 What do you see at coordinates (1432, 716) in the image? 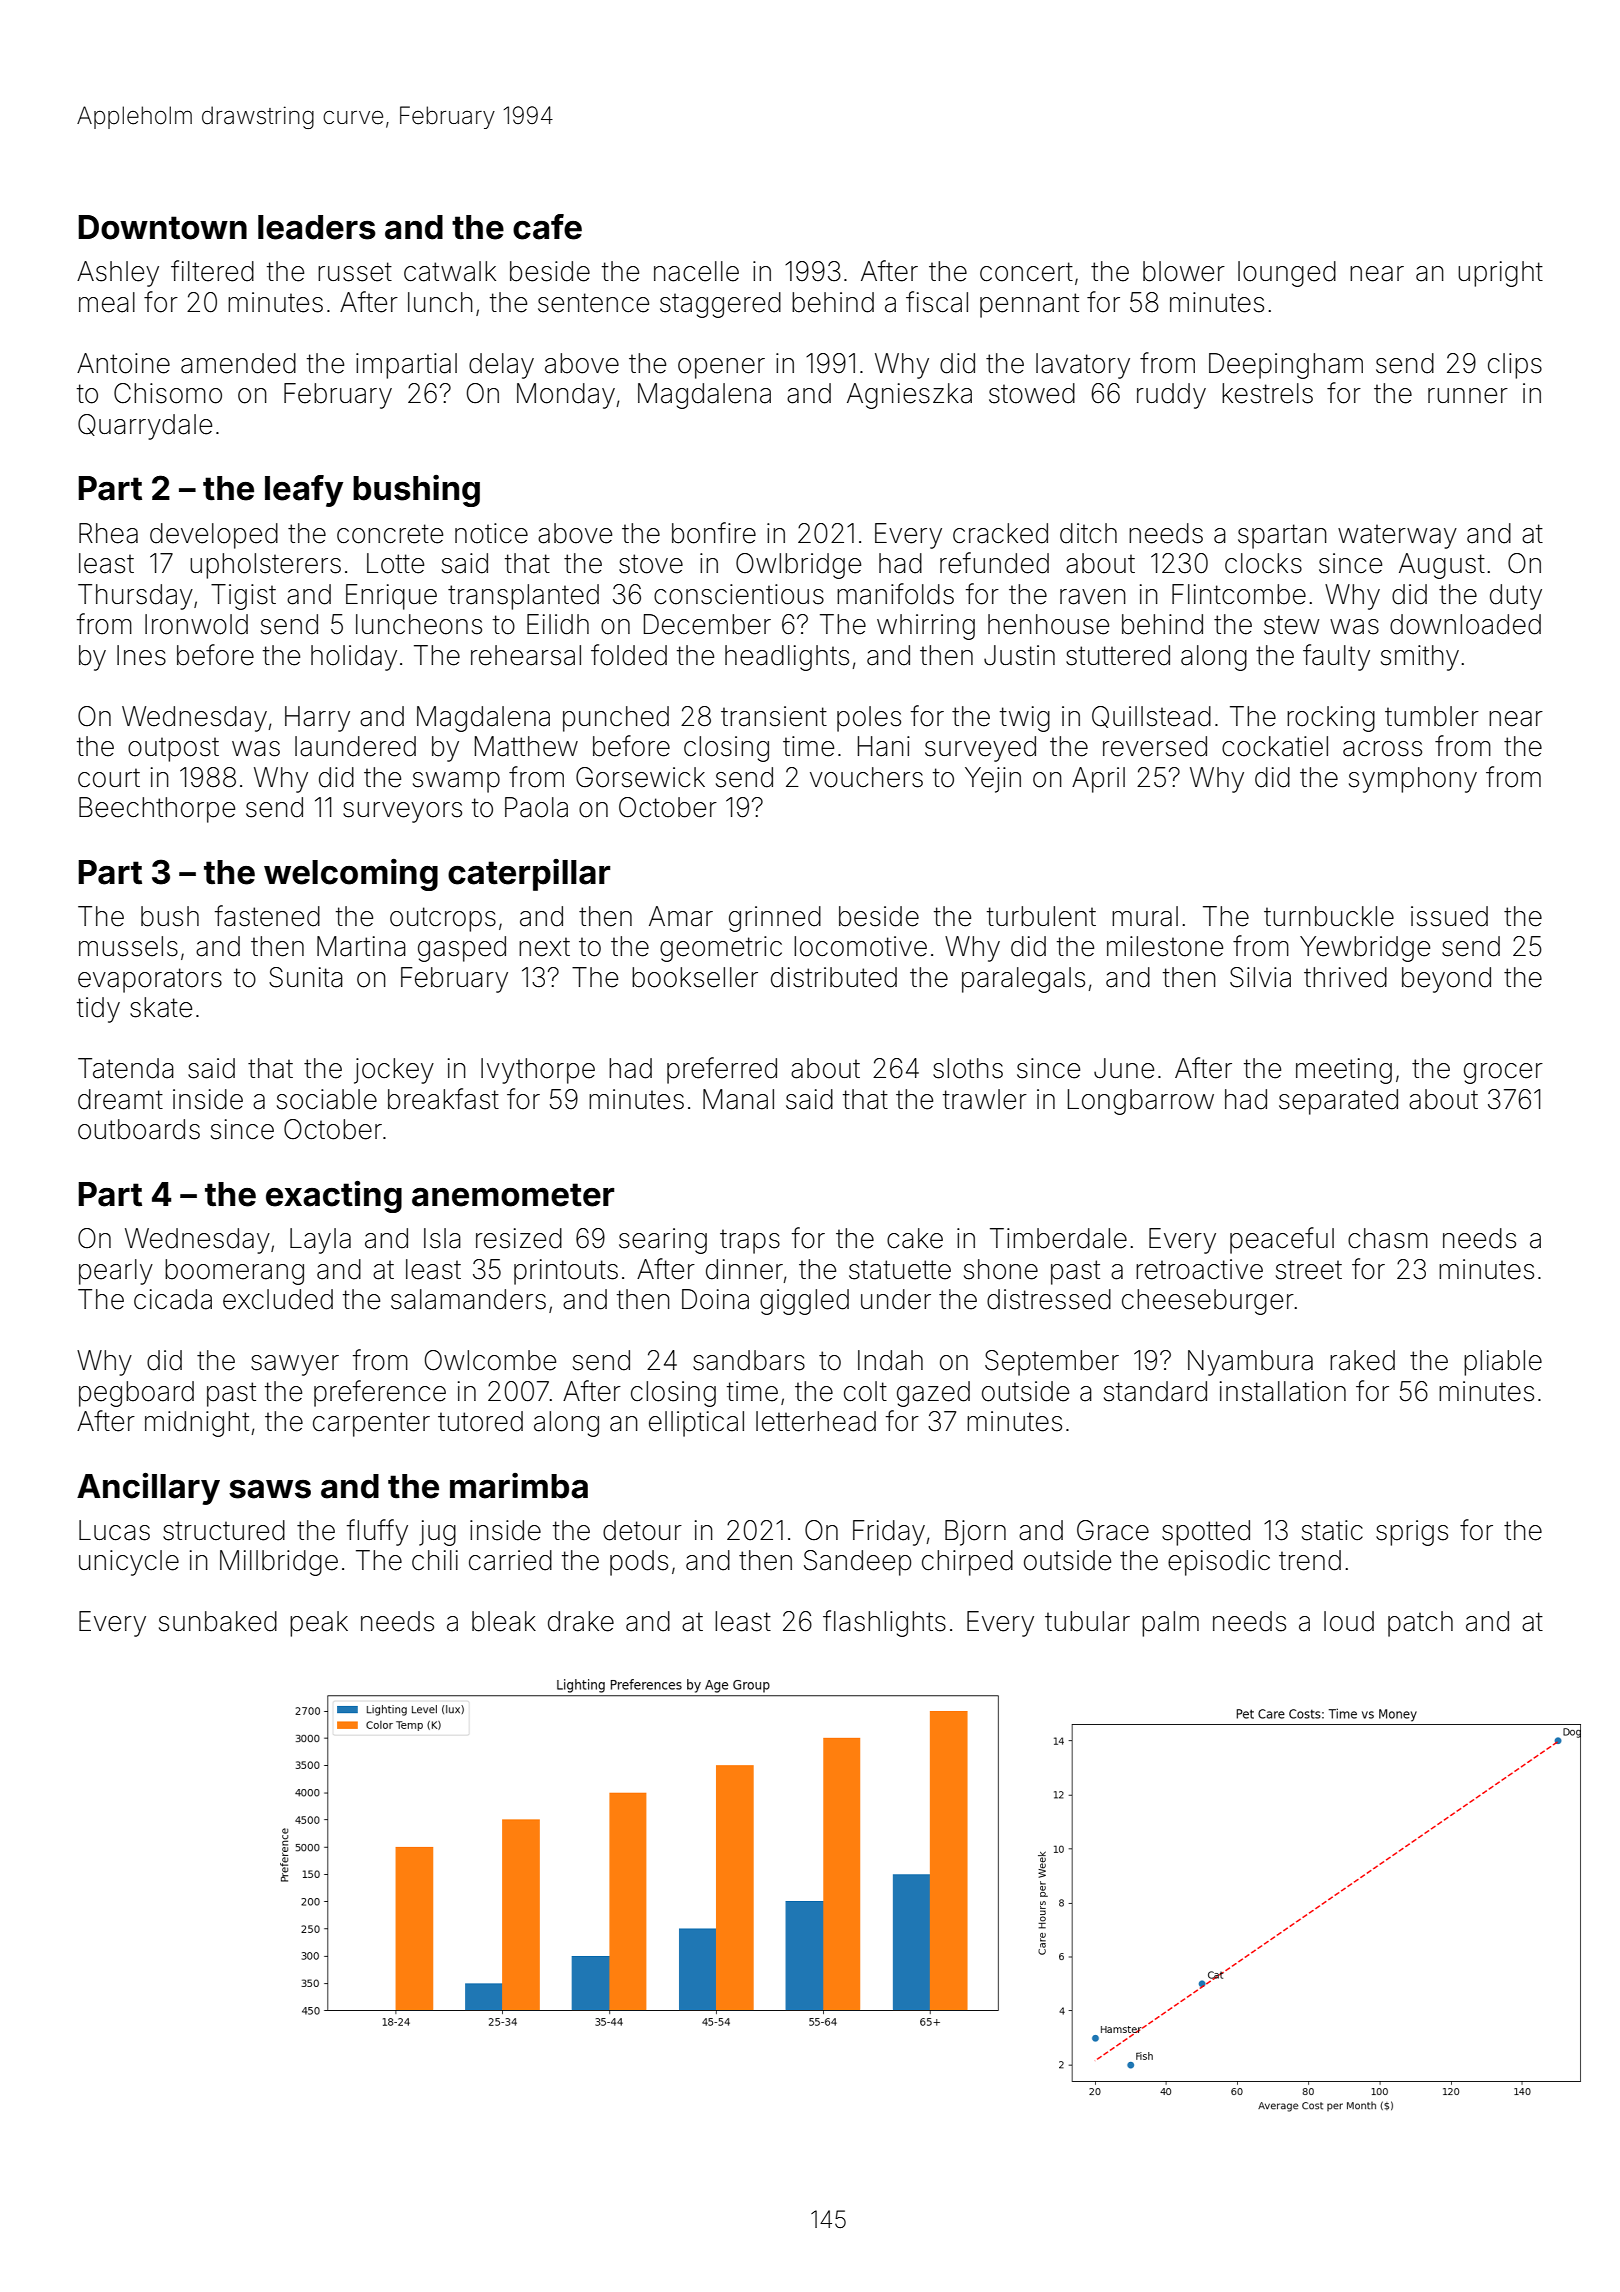
I see `tumbler` at bounding box center [1432, 716].
